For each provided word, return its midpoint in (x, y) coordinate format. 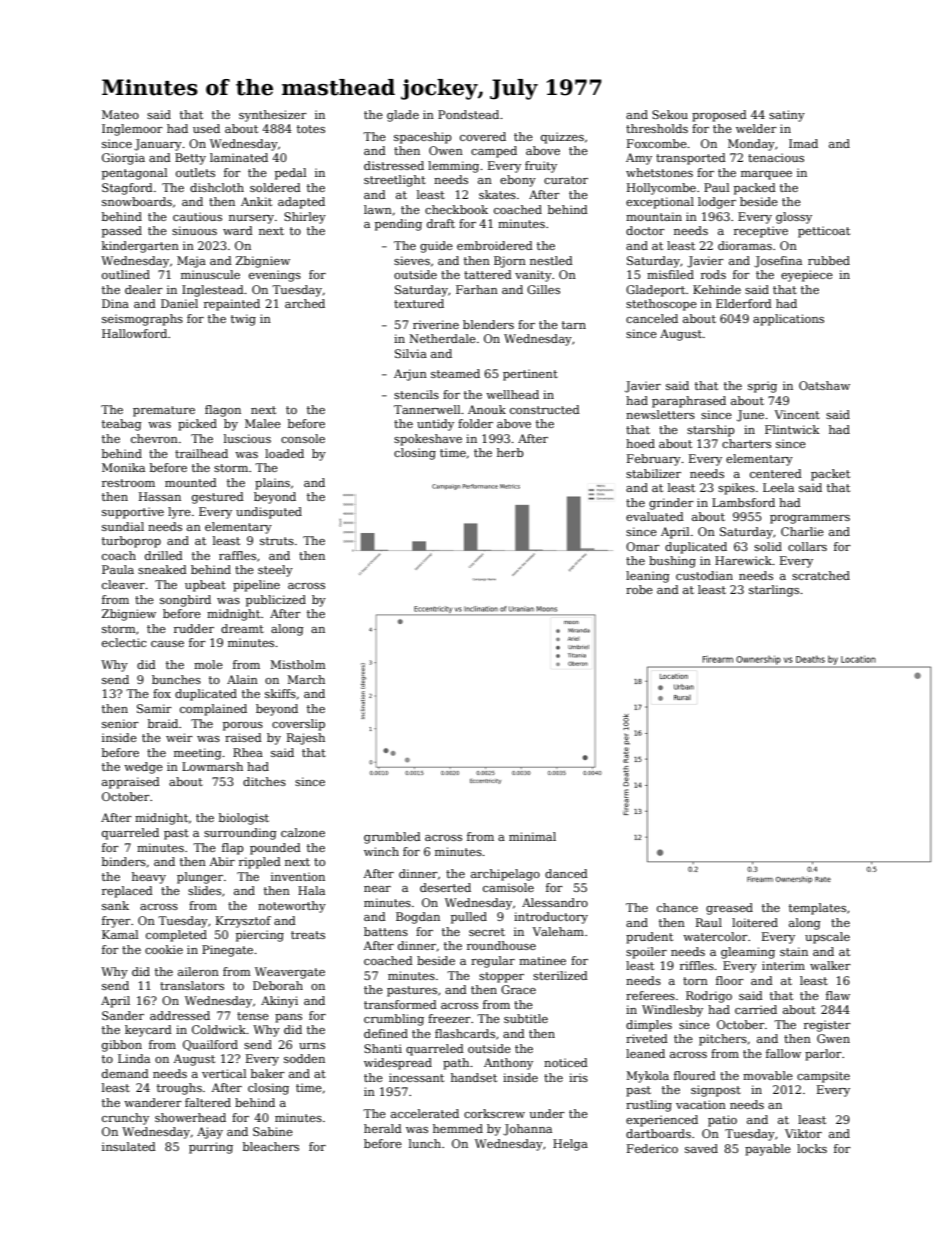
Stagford (127, 189)
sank (115, 905)
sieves (412, 260)
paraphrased (689, 402)
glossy (794, 218)
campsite (823, 1077)
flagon (223, 411)
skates (497, 194)
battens (386, 931)
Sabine (273, 1131)
